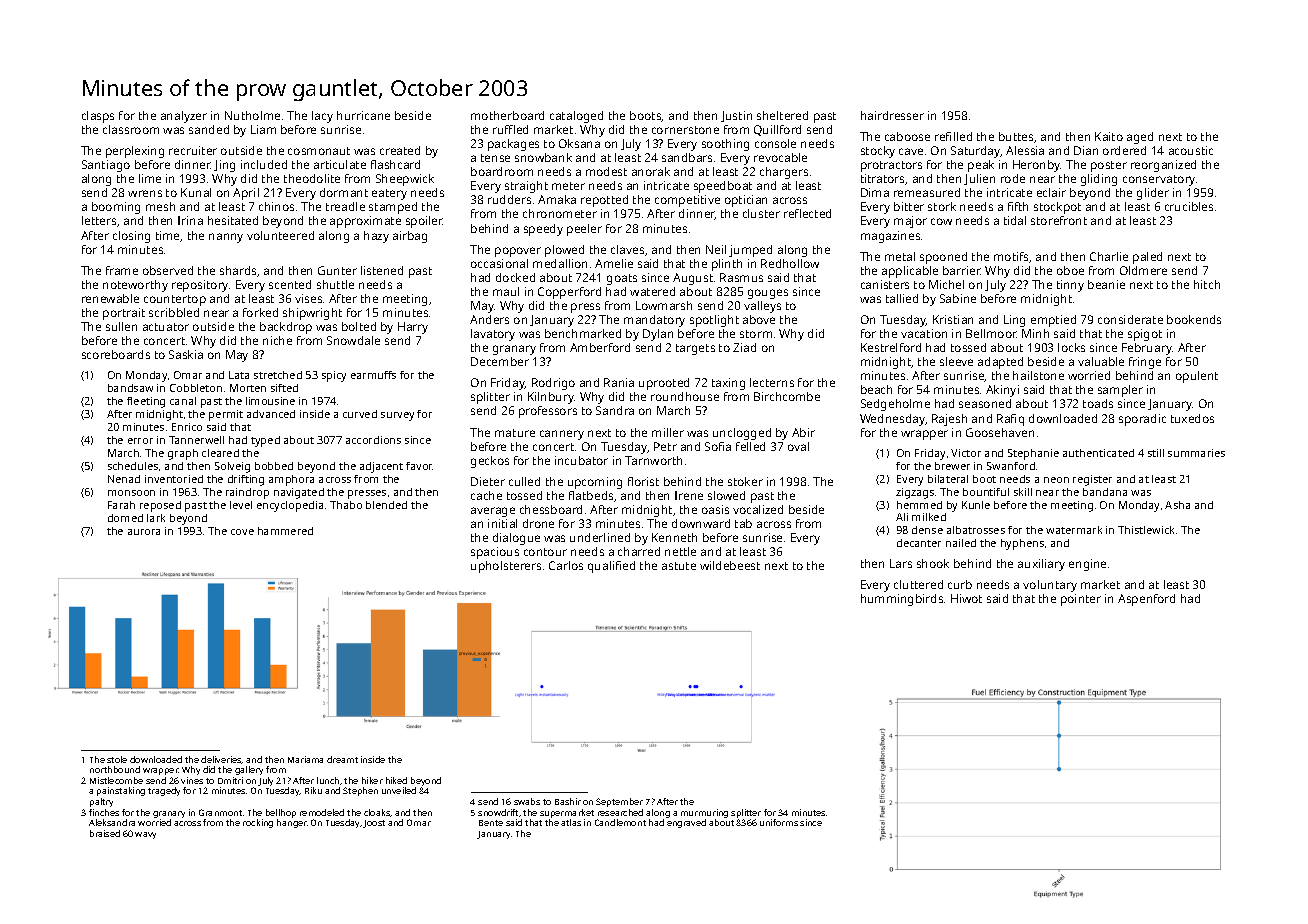  What do you see at coordinates (1191, 150) in the screenshot?
I see `acoustic` at bounding box center [1191, 150].
